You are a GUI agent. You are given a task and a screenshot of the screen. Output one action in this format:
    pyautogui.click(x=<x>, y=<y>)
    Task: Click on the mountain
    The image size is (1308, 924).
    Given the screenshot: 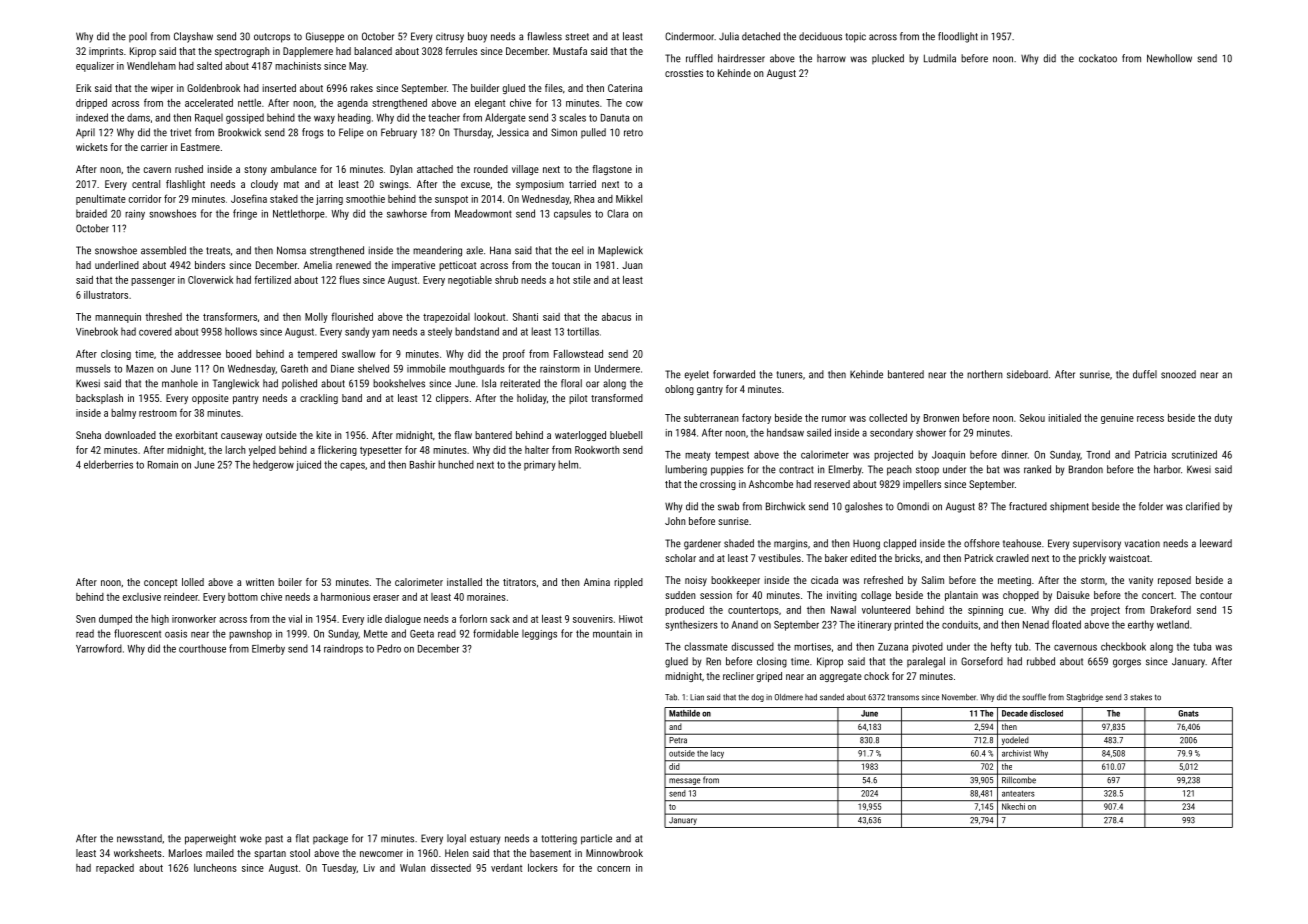 What is the action you would take?
    pyautogui.click(x=612, y=634)
